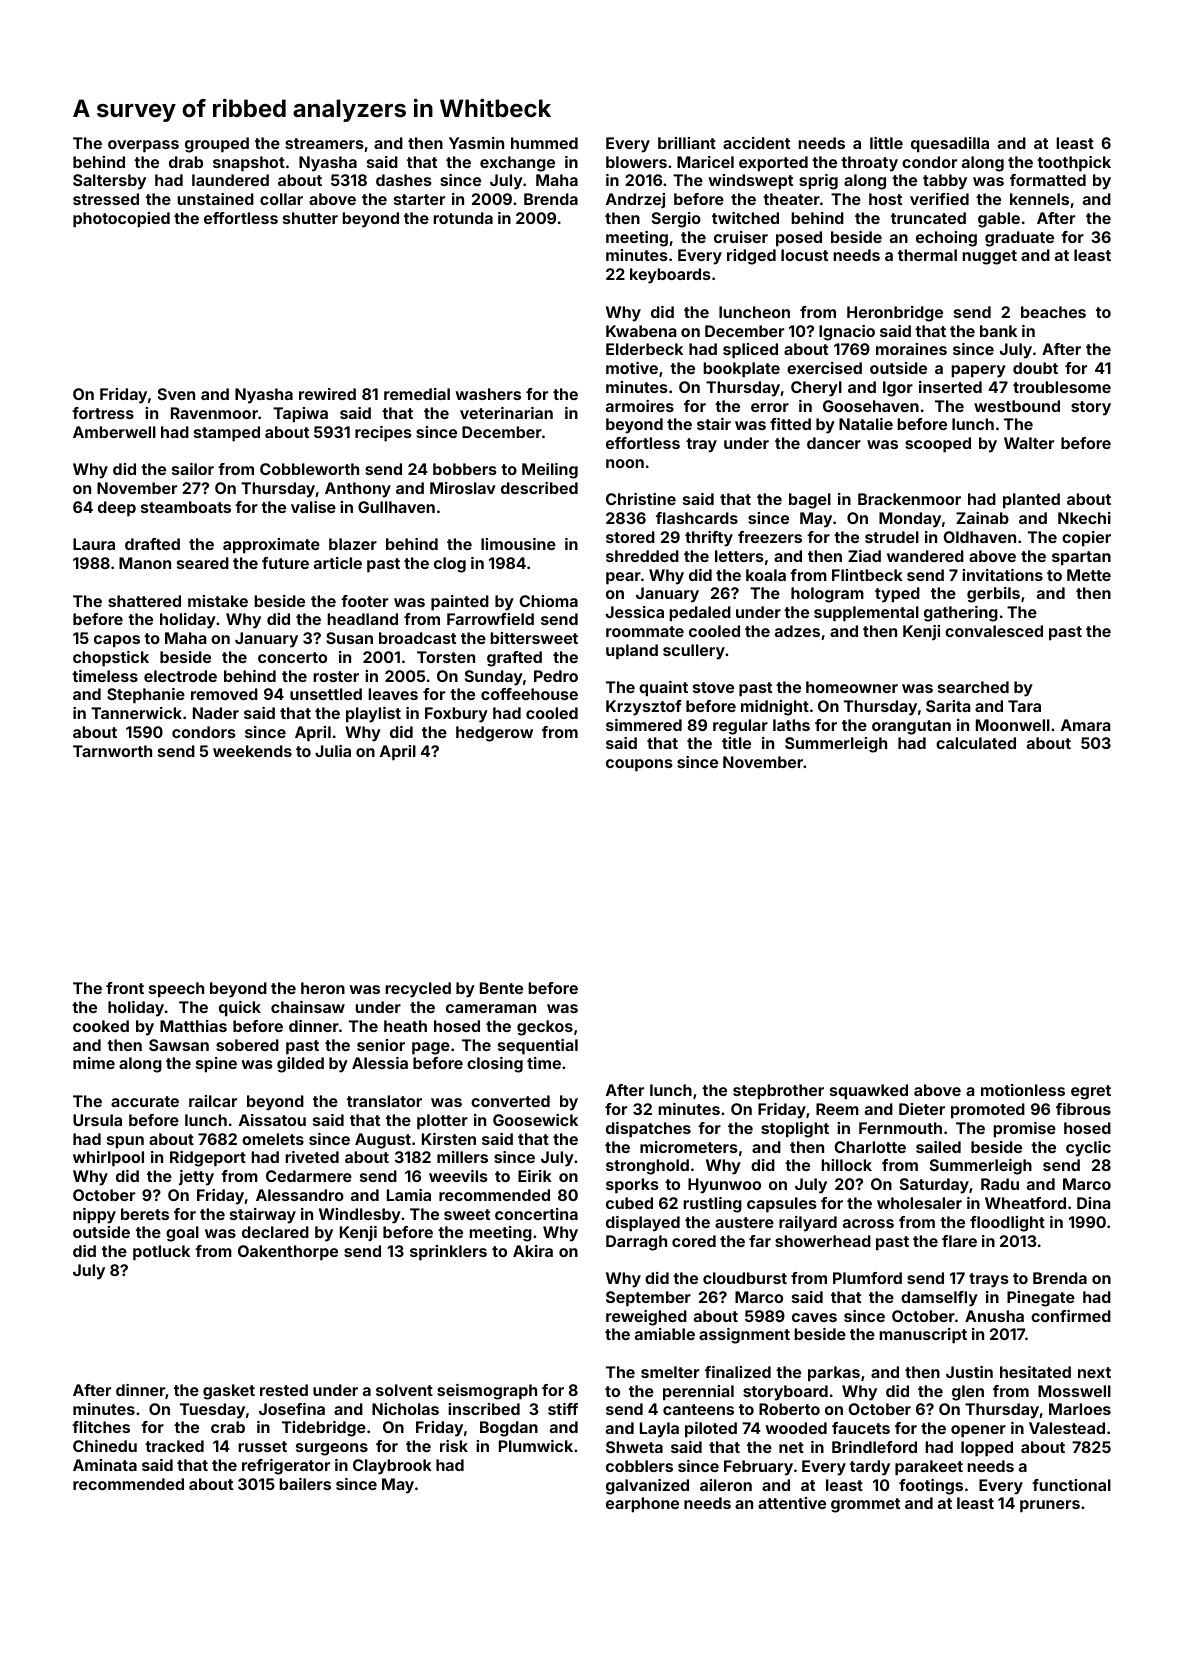  I want to click on bailers, so click(305, 1484).
